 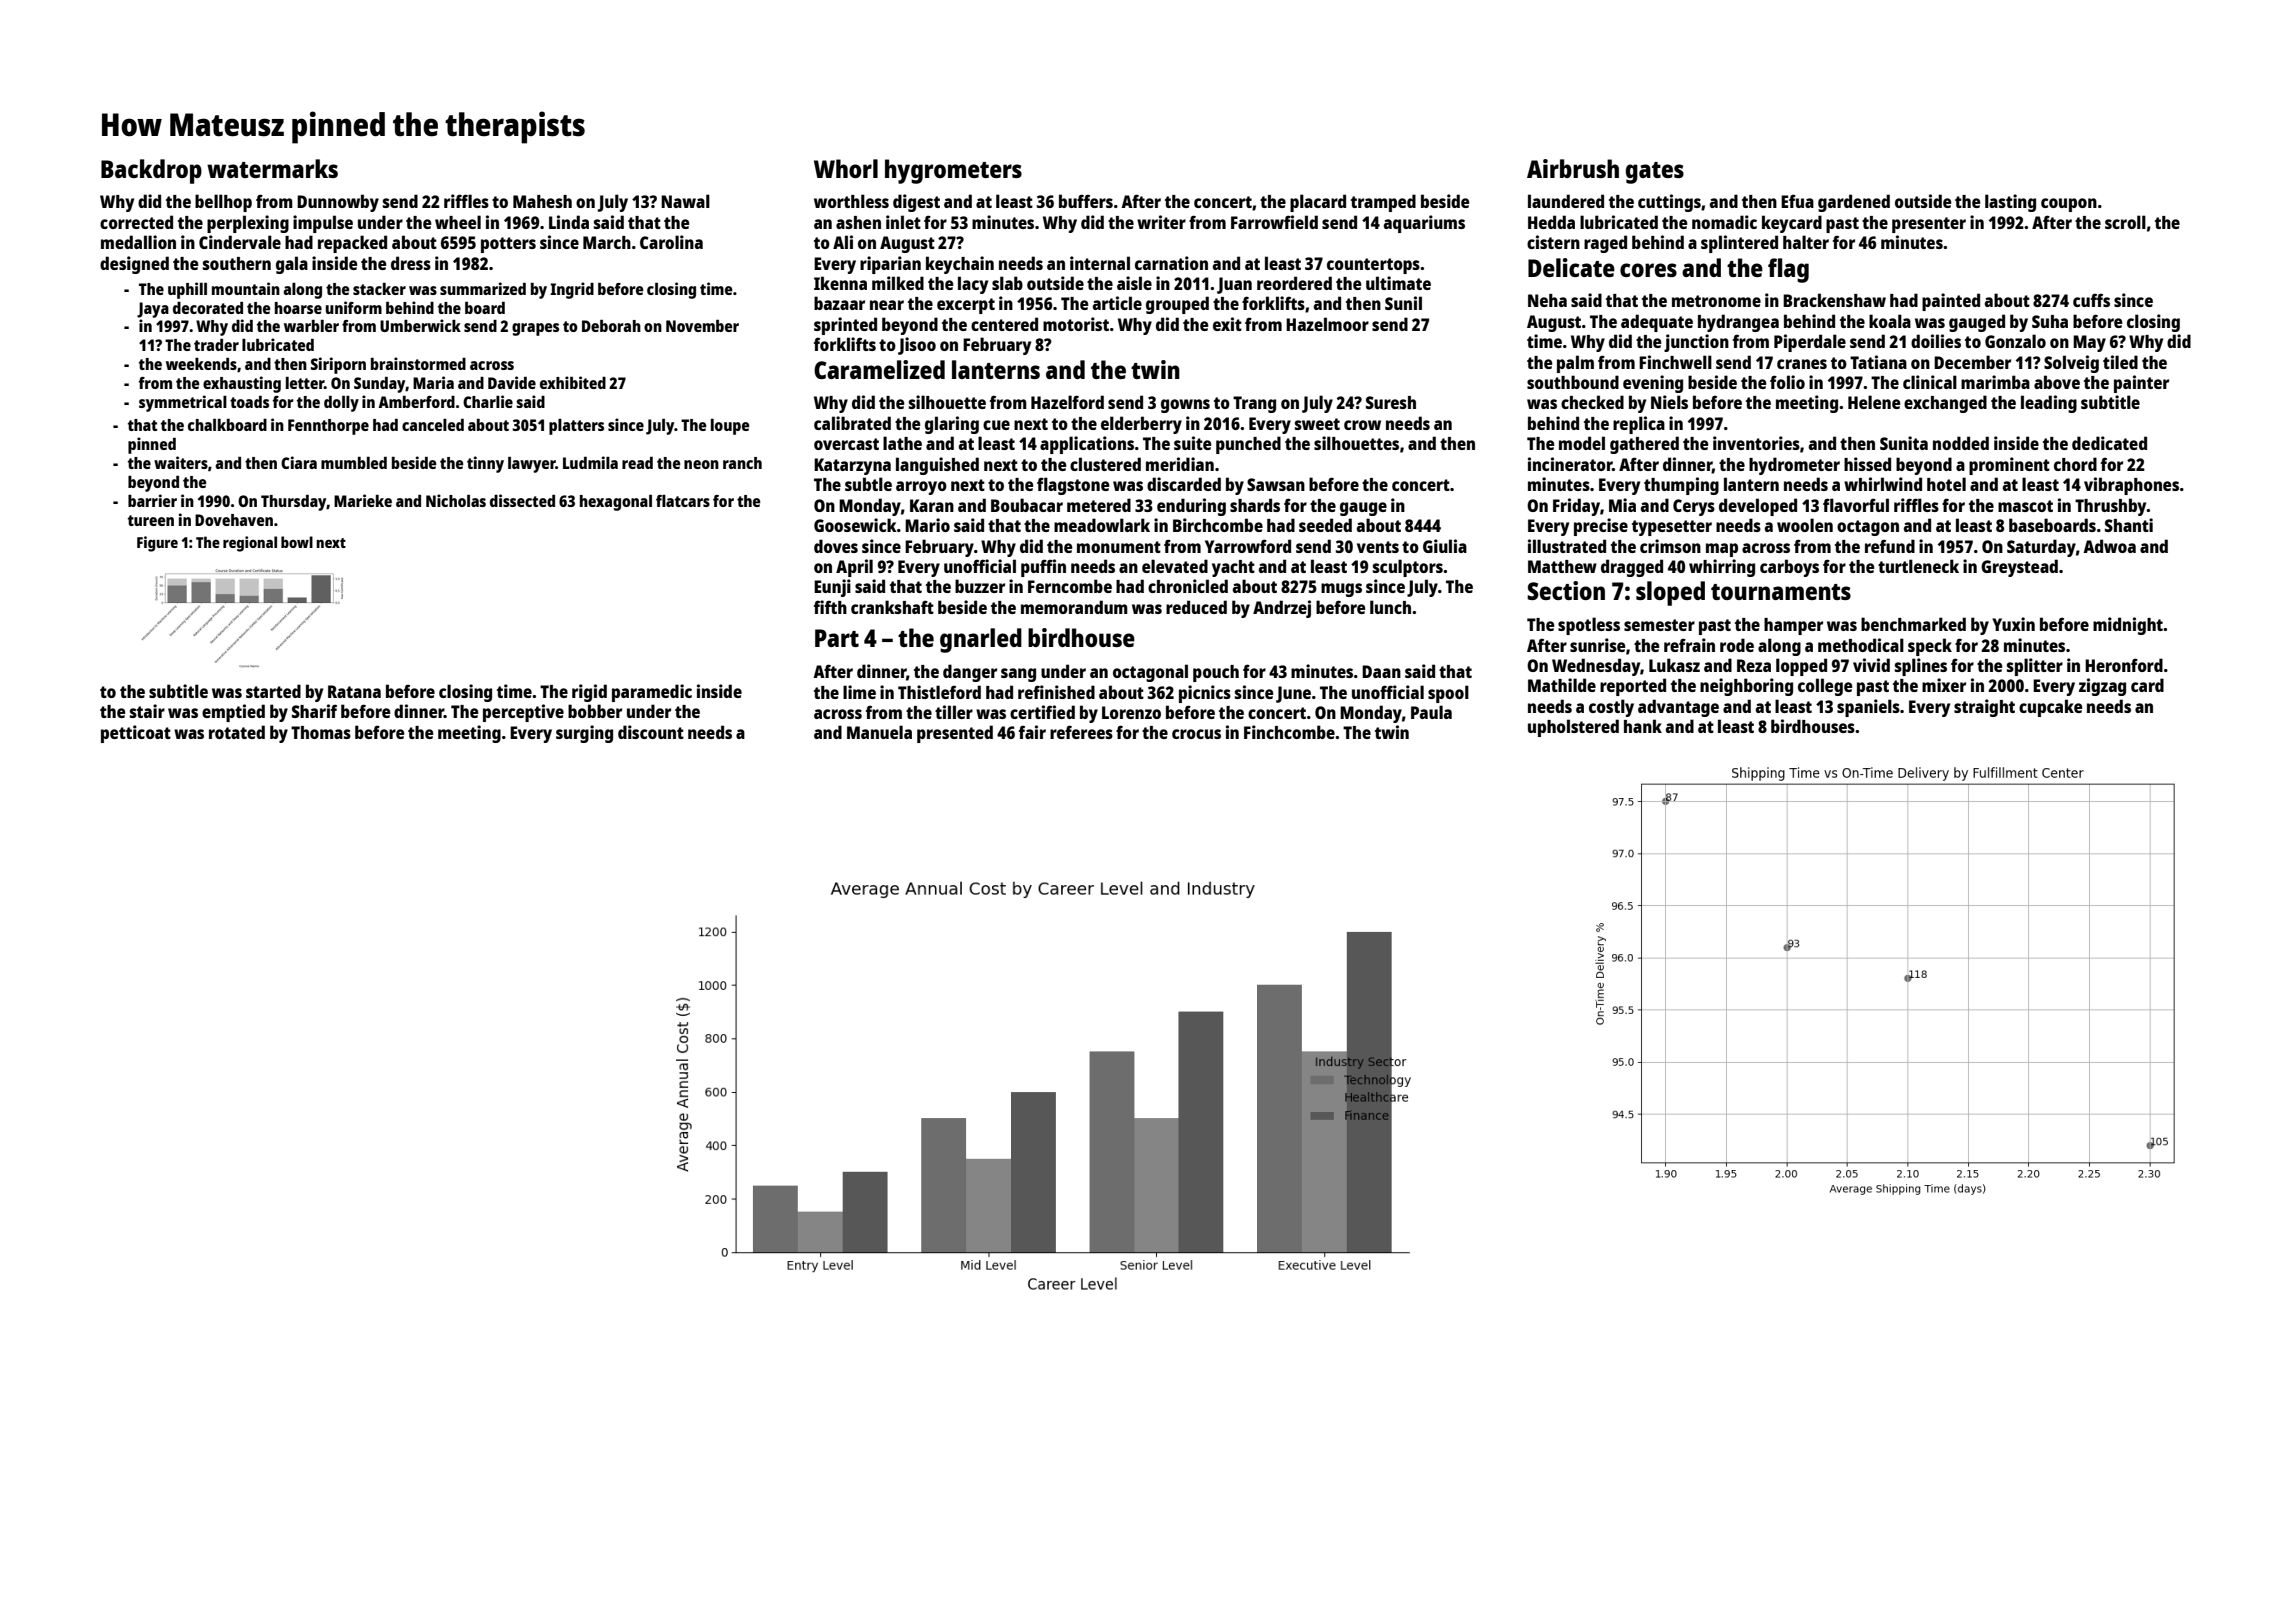 What do you see at coordinates (845, 326) in the image?
I see `sprinted` at bounding box center [845, 326].
